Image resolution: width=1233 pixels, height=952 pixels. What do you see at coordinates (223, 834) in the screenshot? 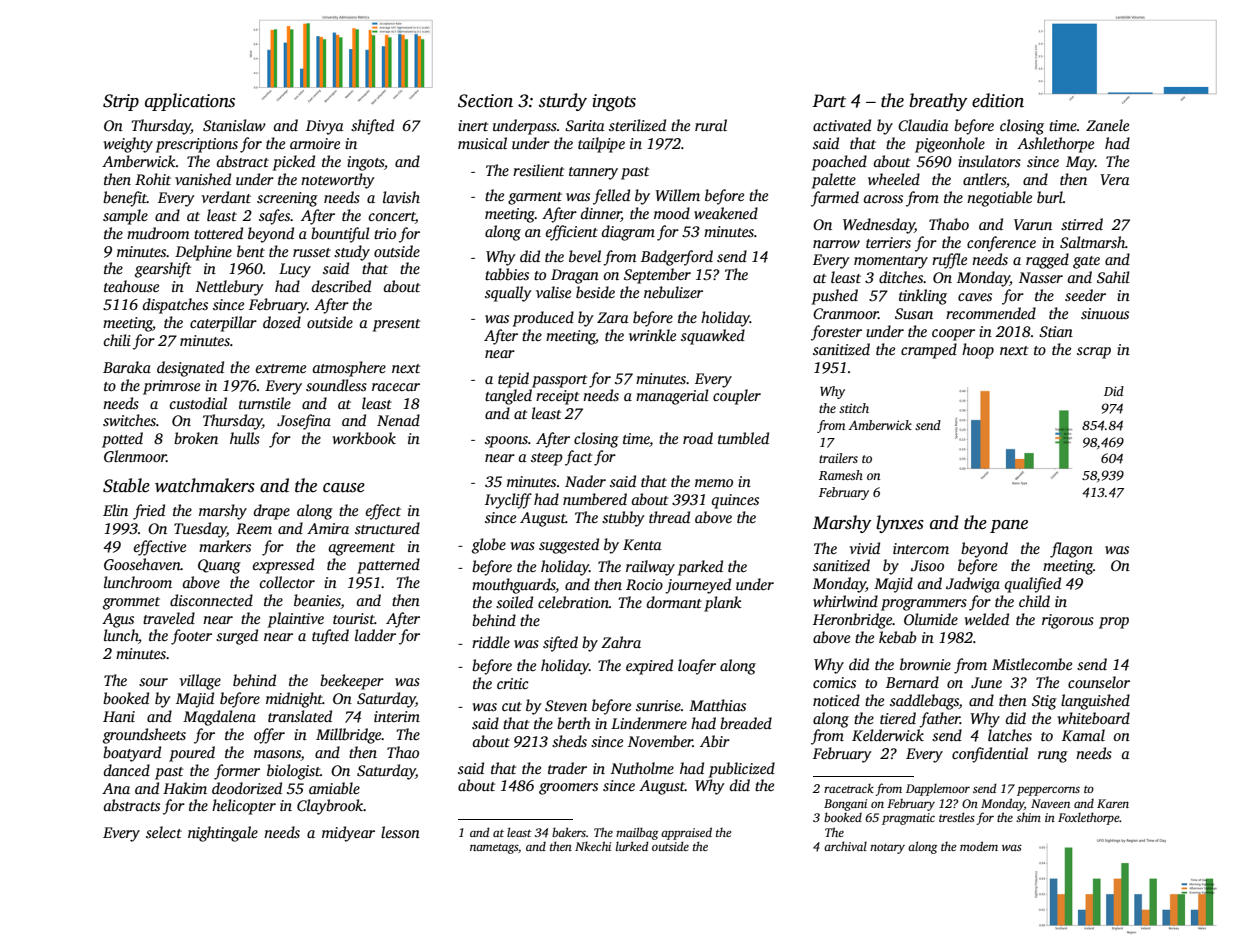
I see `nightingale` at bounding box center [223, 834].
